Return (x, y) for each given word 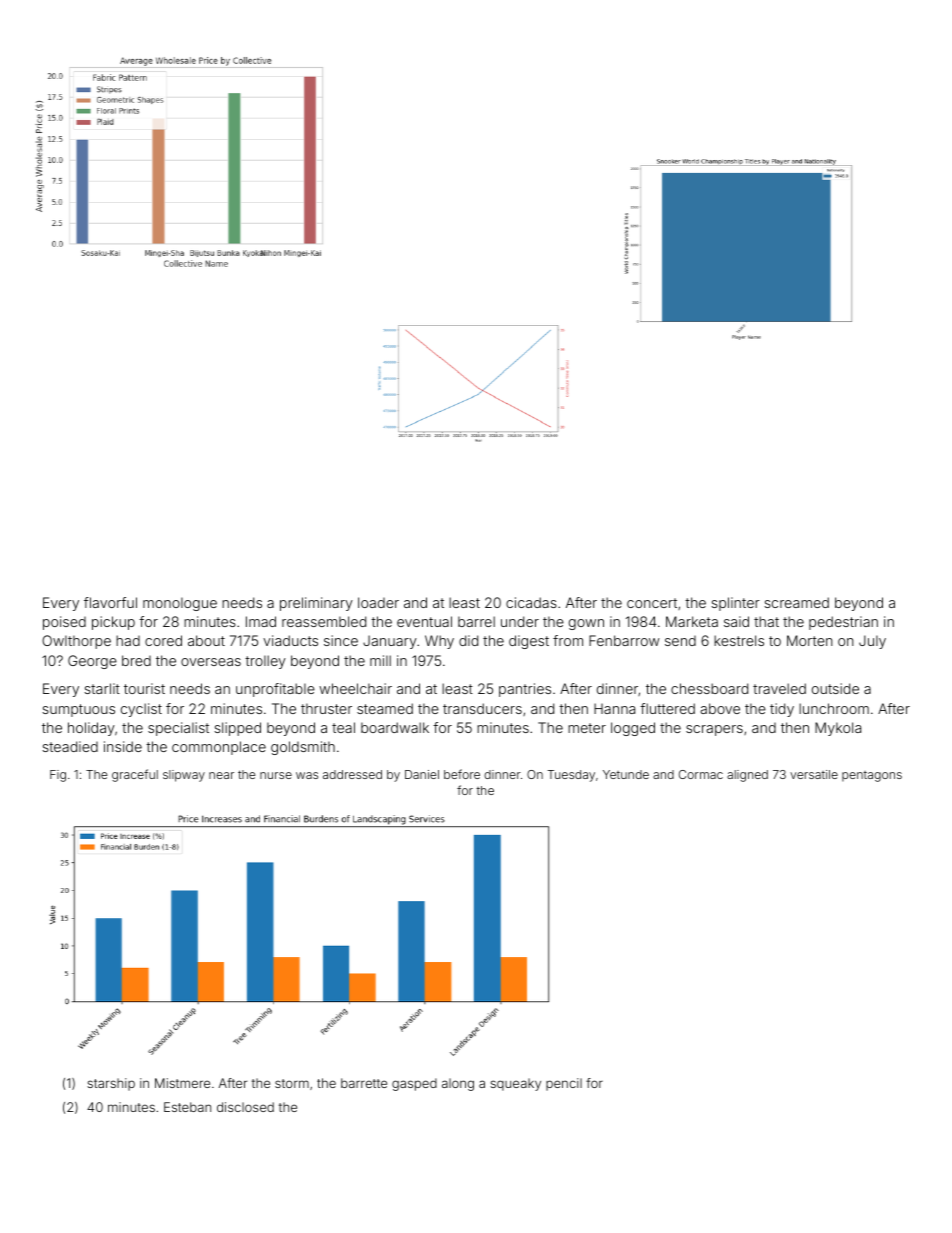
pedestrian (843, 623)
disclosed (245, 1107)
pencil (564, 1084)
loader (378, 602)
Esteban (187, 1107)
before (462, 774)
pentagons (872, 776)
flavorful (110, 602)
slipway (184, 776)
